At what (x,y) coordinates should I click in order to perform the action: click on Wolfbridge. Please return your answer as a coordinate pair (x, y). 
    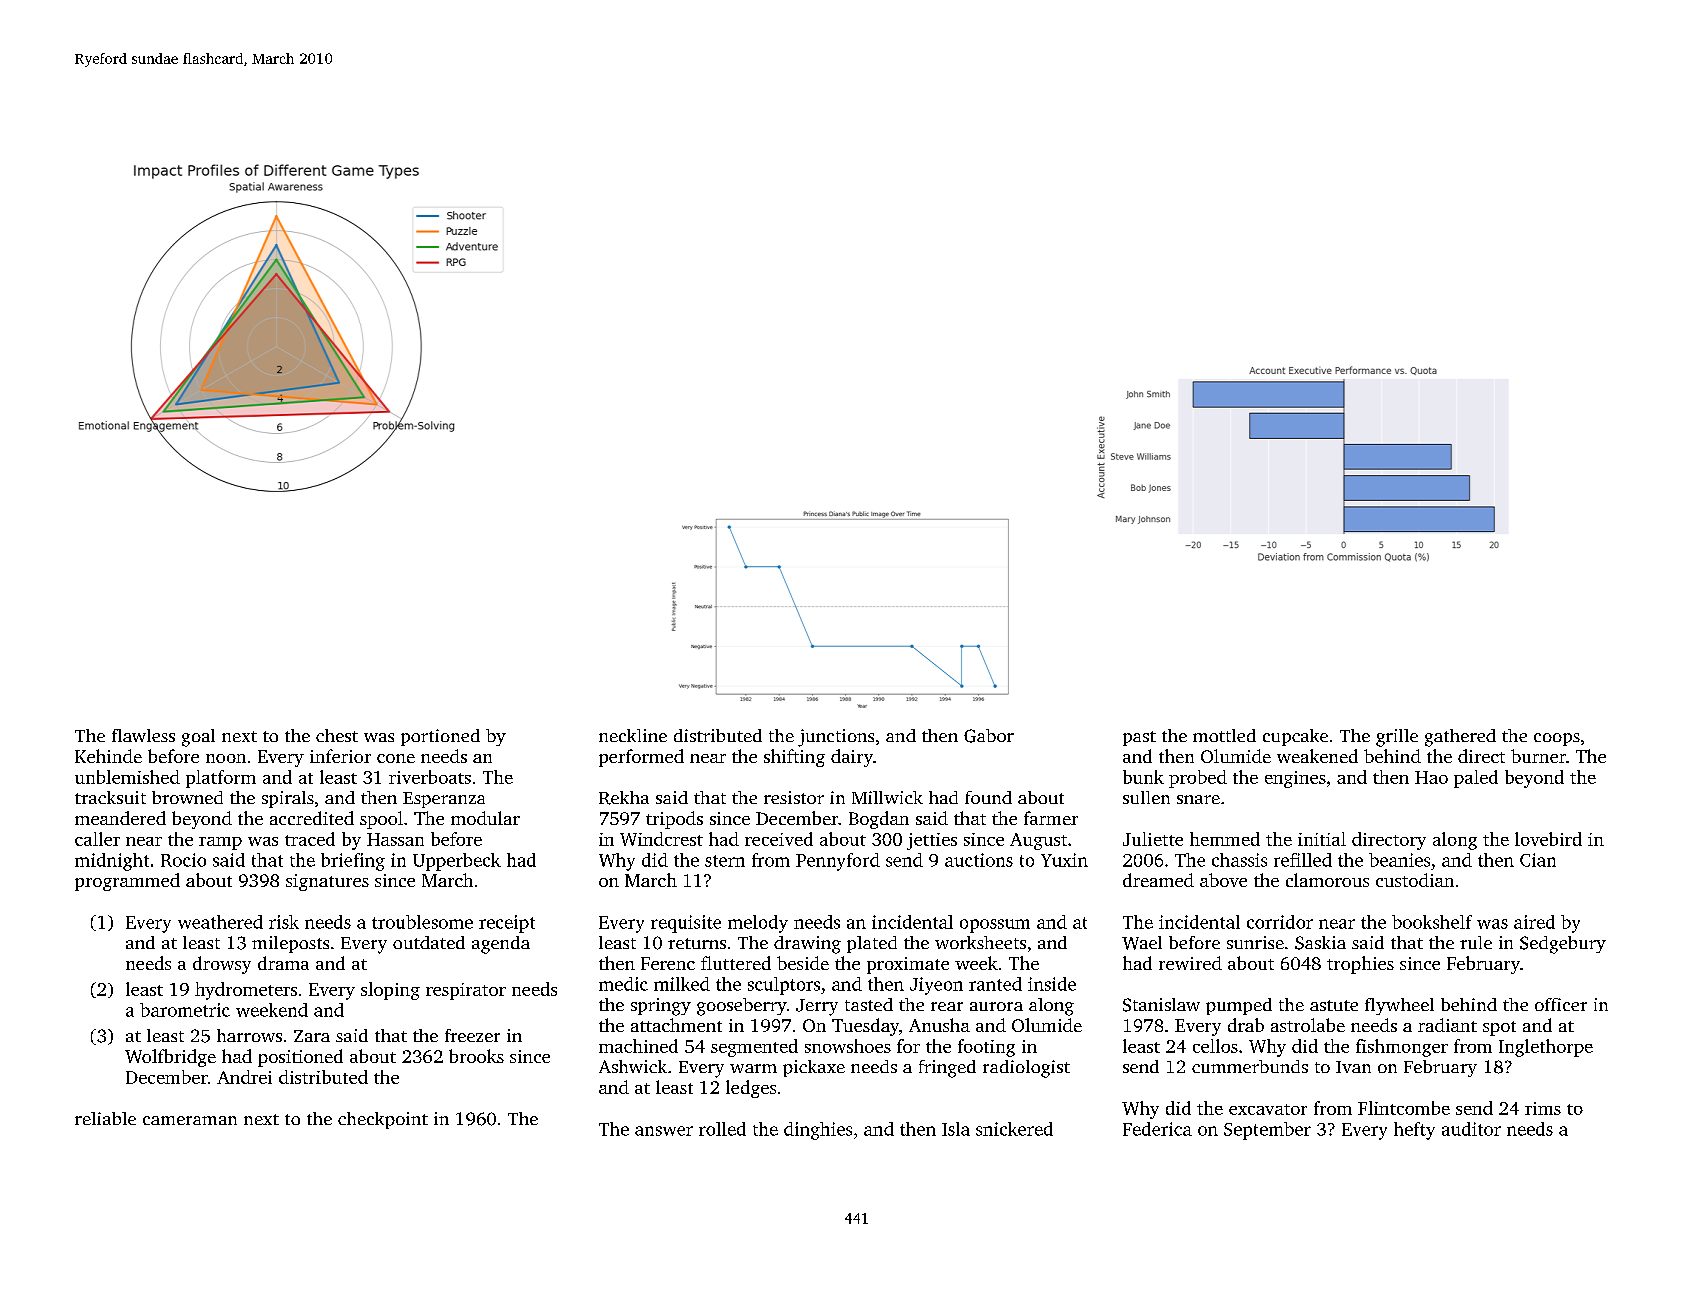
    Looking at the image, I should click on (170, 1058).
